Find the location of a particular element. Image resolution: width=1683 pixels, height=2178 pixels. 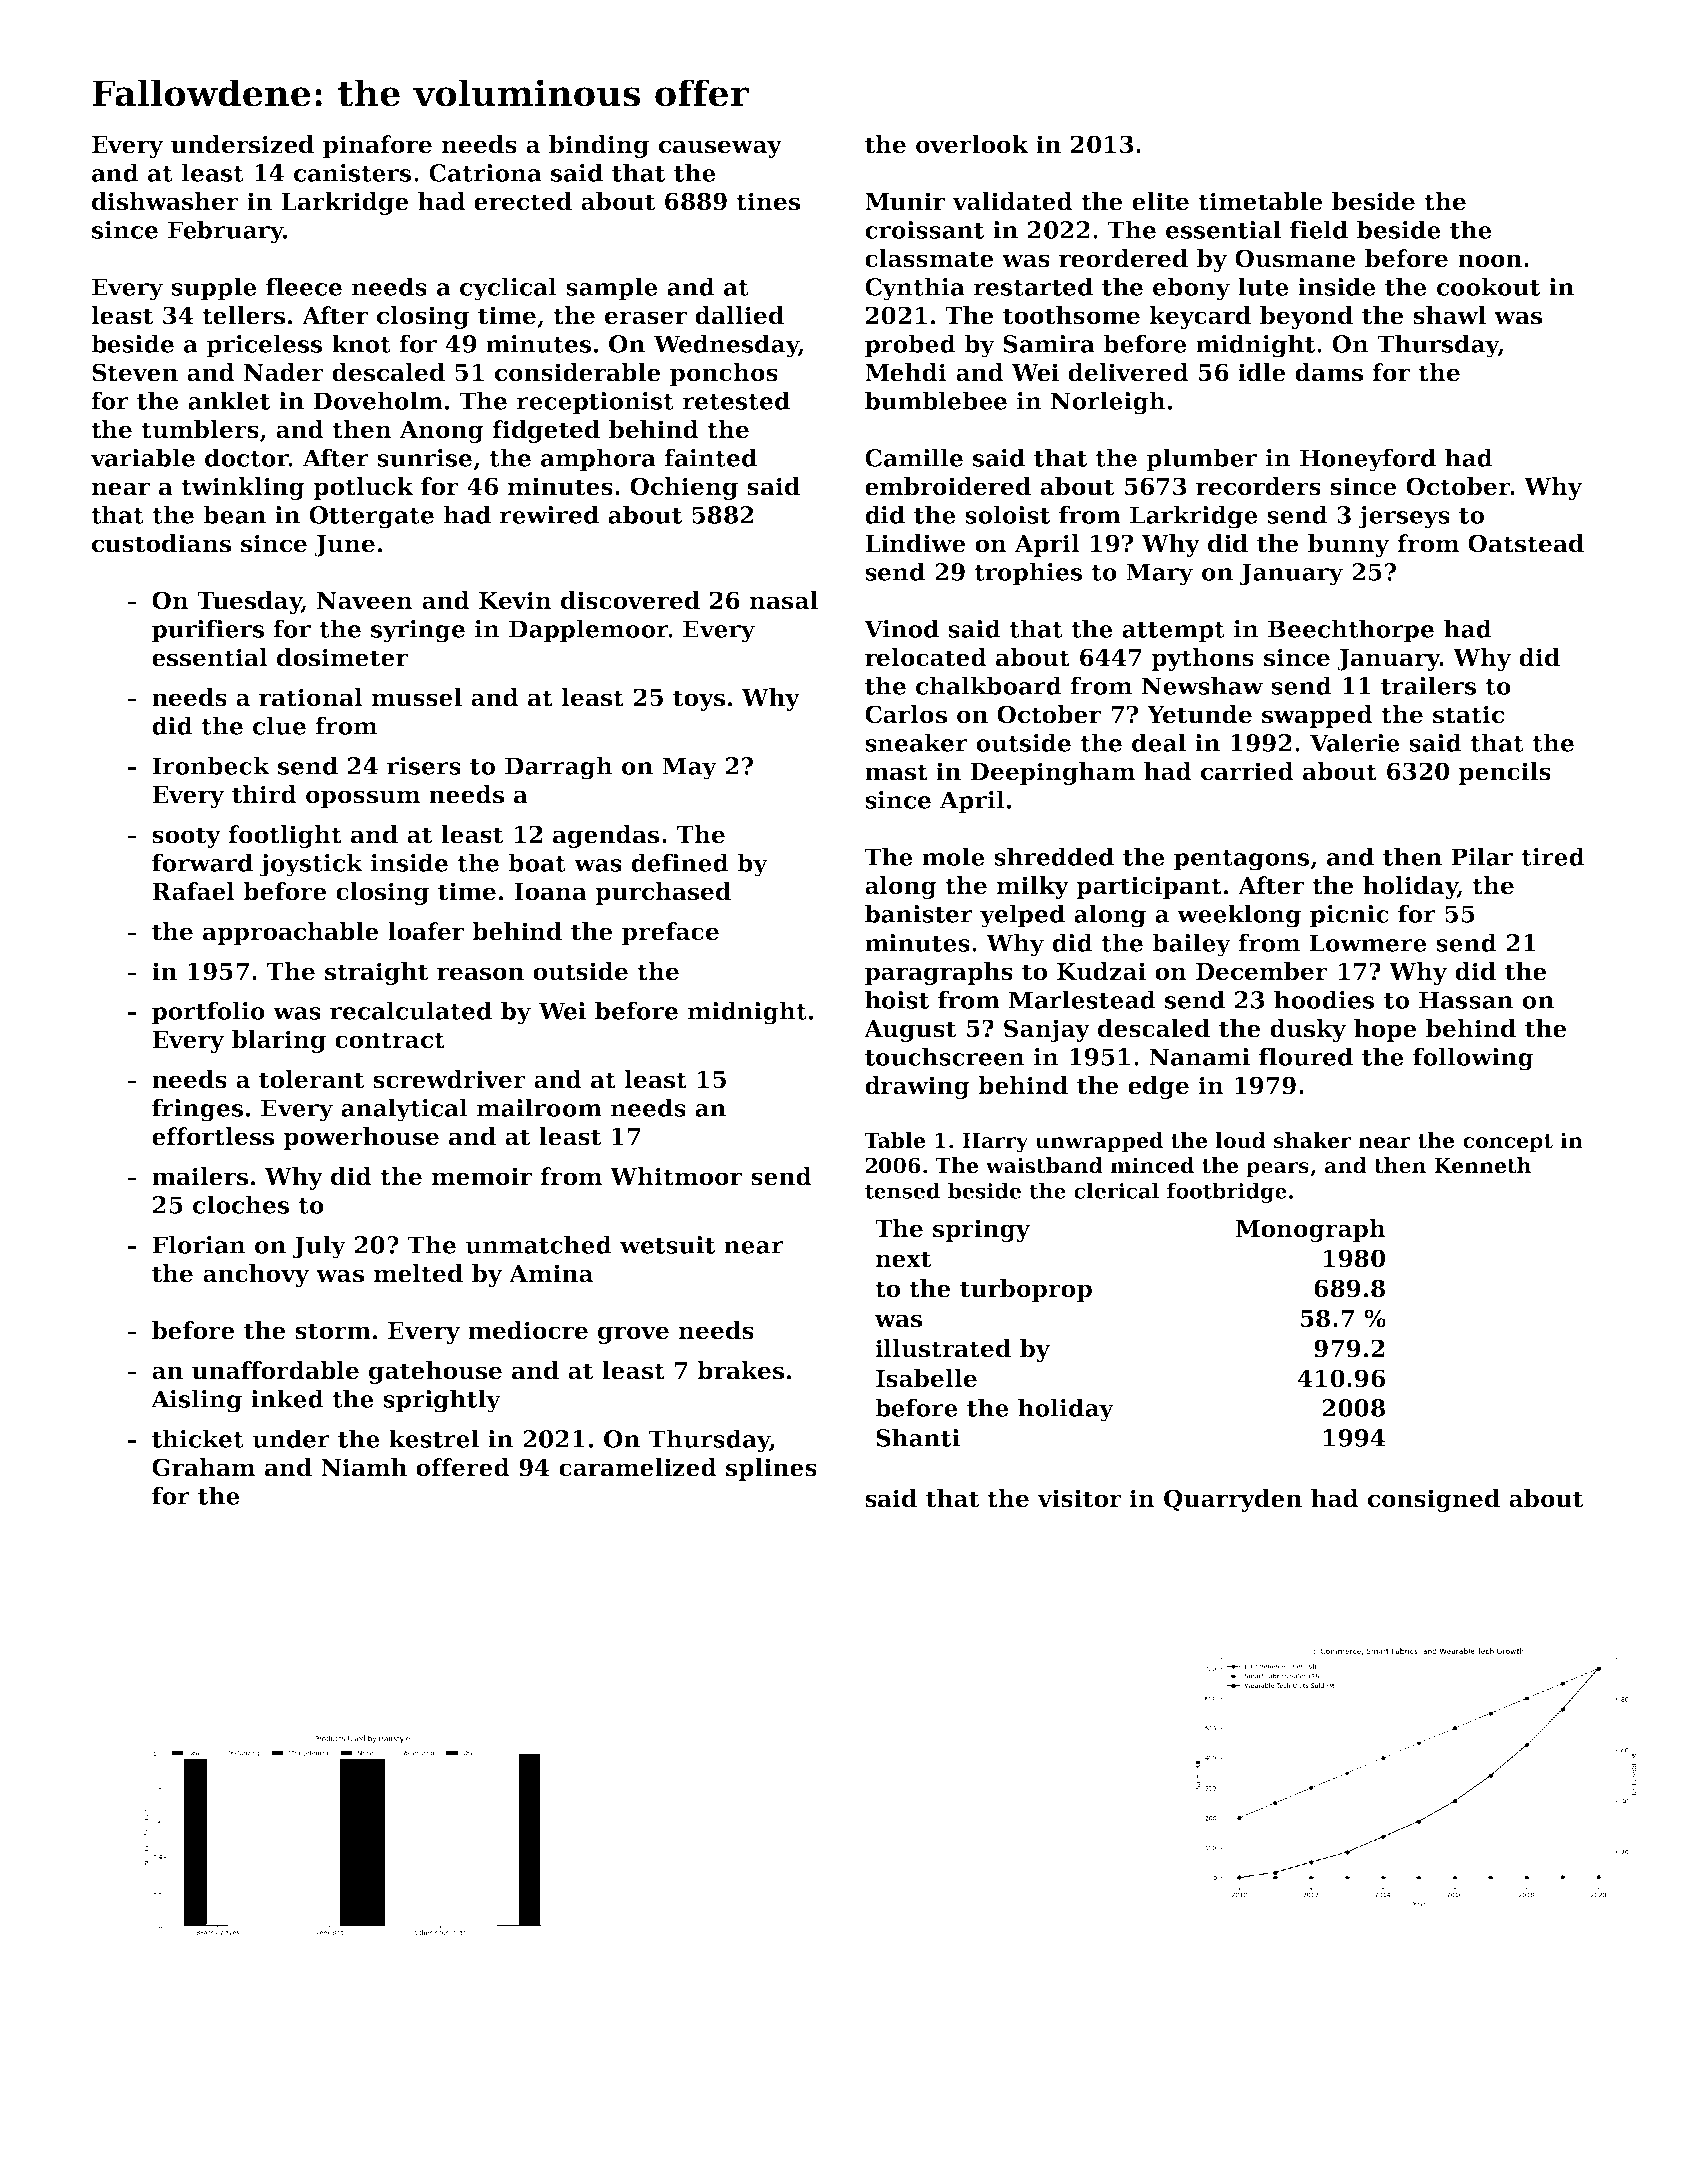

drawing is located at coordinates (917, 1087).
